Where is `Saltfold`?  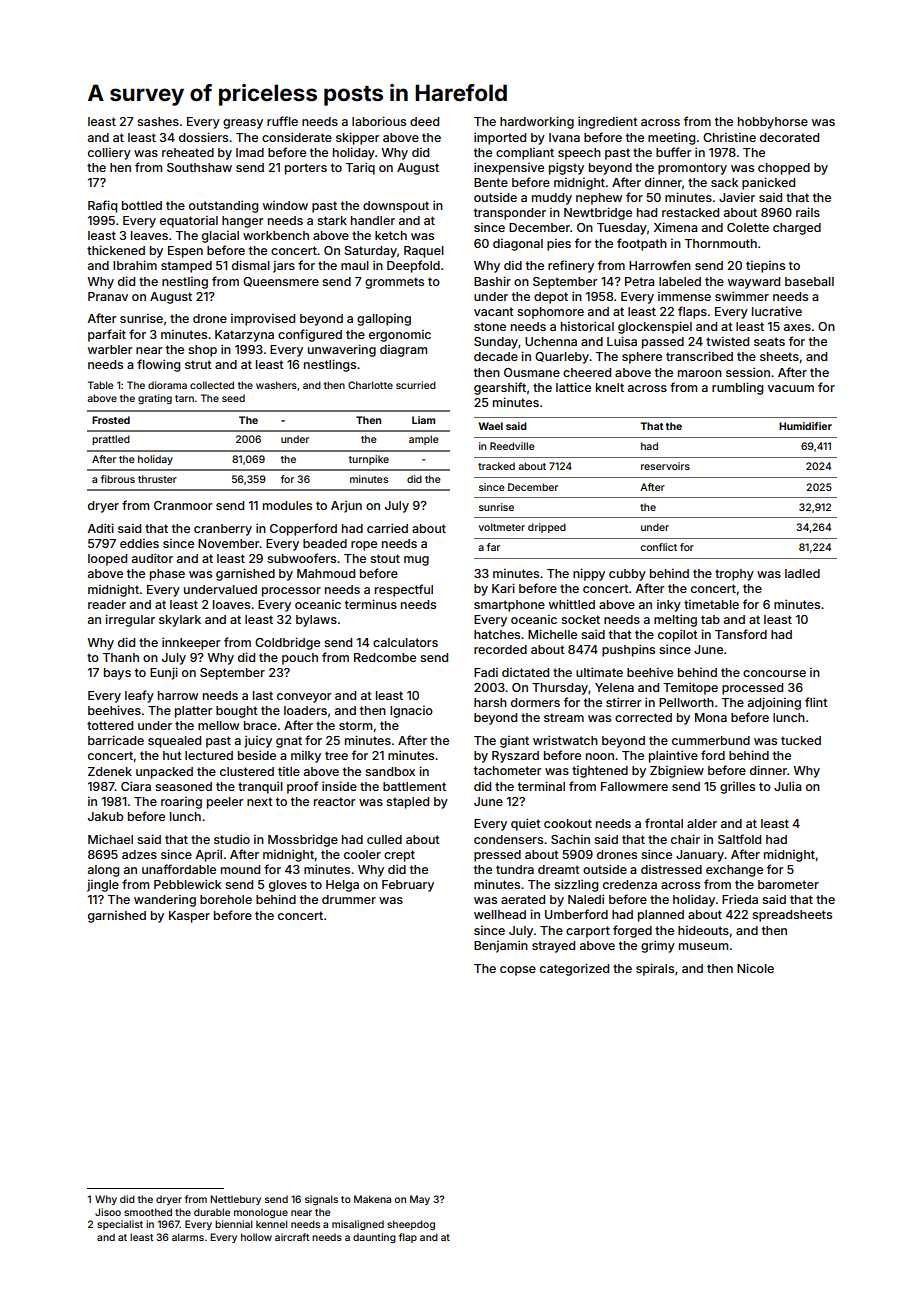 Saltfold is located at coordinates (739, 839).
